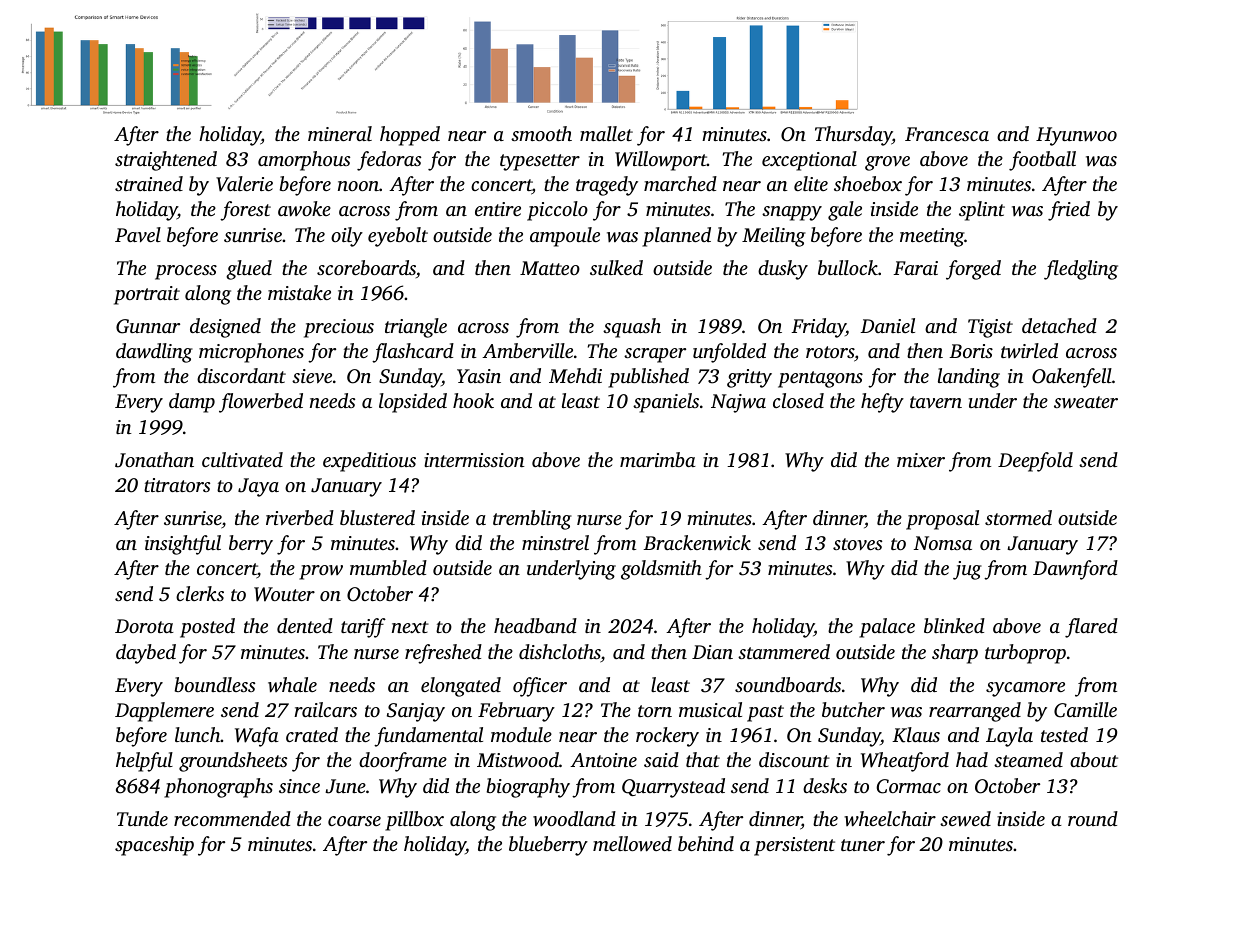 This screenshot has height=952, width=1233. Describe the element at coordinates (943, 543) in the screenshot. I see `Nomsa` at that location.
